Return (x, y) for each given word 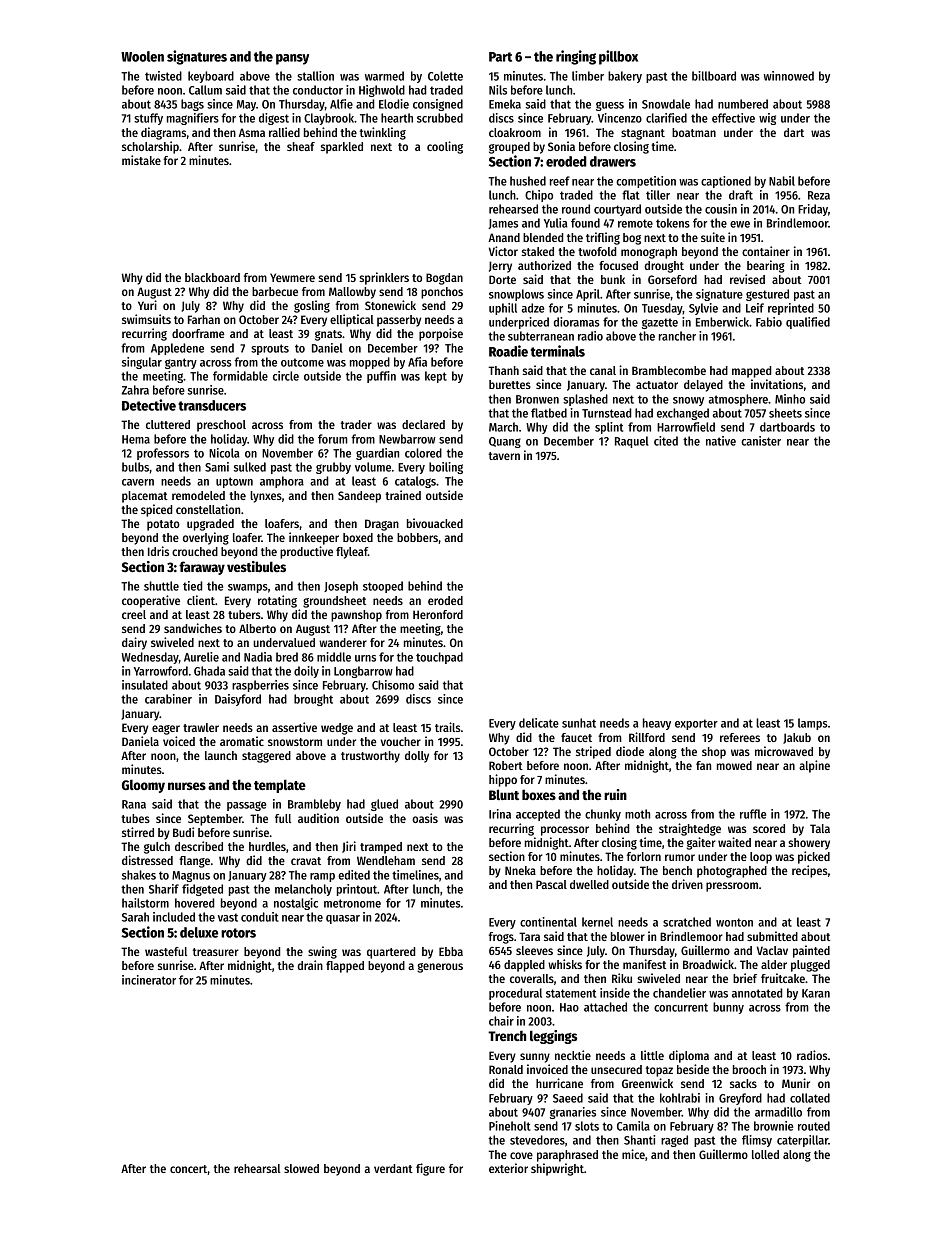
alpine (814, 766)
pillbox (618, 57)
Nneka (520, 870)
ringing (576, 57)
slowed (301, 1168)
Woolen (142, 56)
